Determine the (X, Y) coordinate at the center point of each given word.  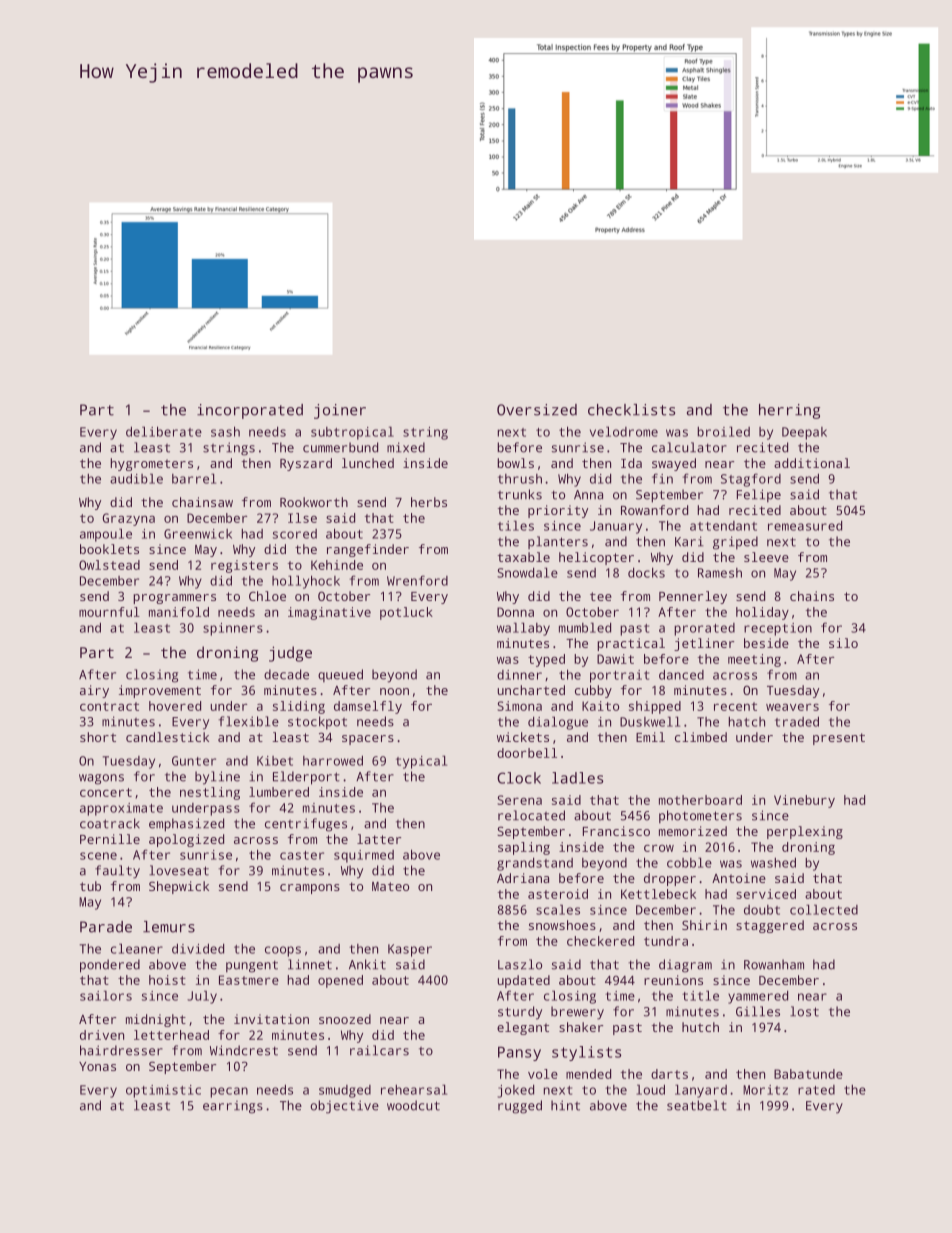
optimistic (163, 1091)
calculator (689, 447)
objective (344, 1107)
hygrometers (152, 464)
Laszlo (520, 964)
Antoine (739, 878)
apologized (186, 840)
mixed (406, 447)
